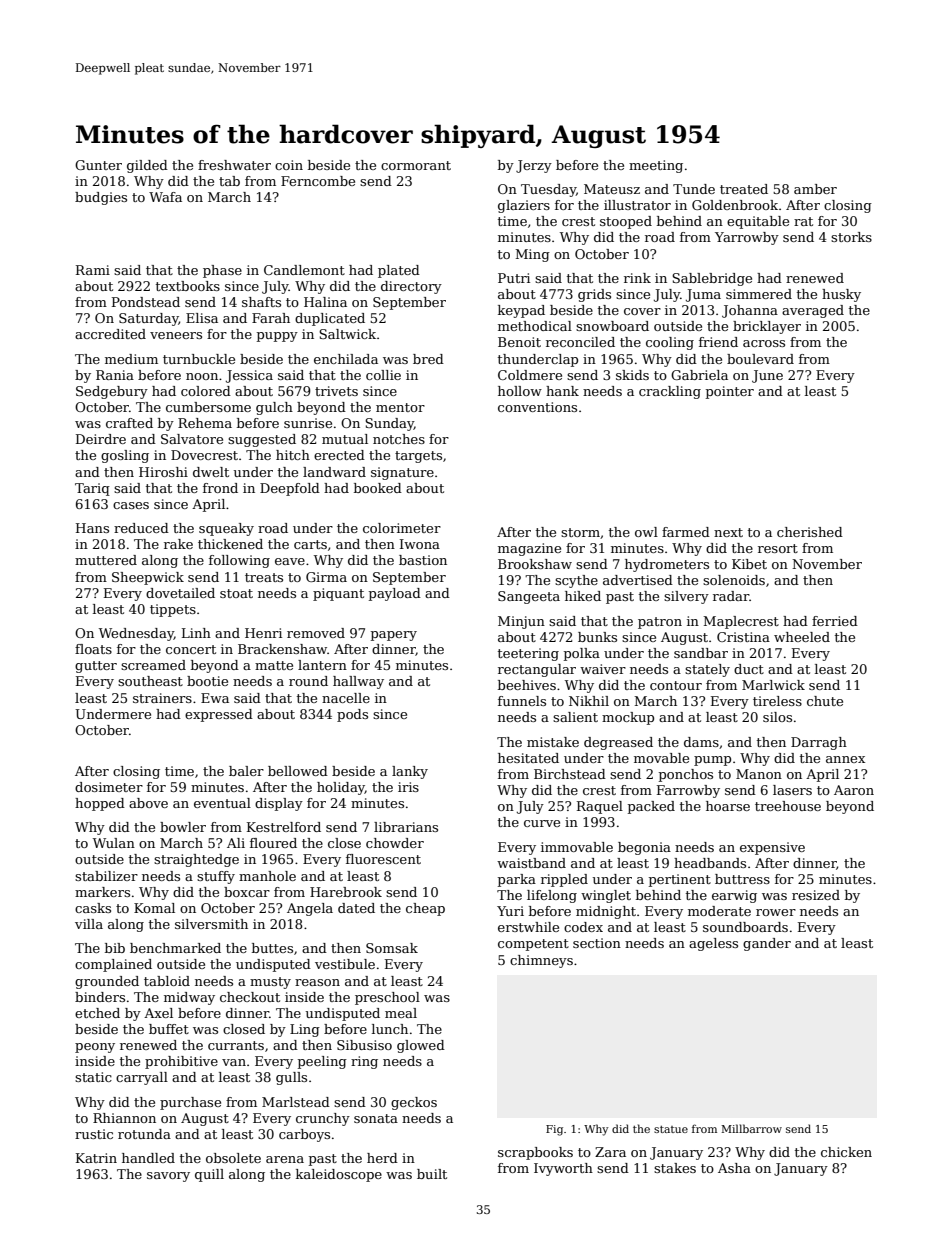  I want to click on amber, so click(815, 189).
